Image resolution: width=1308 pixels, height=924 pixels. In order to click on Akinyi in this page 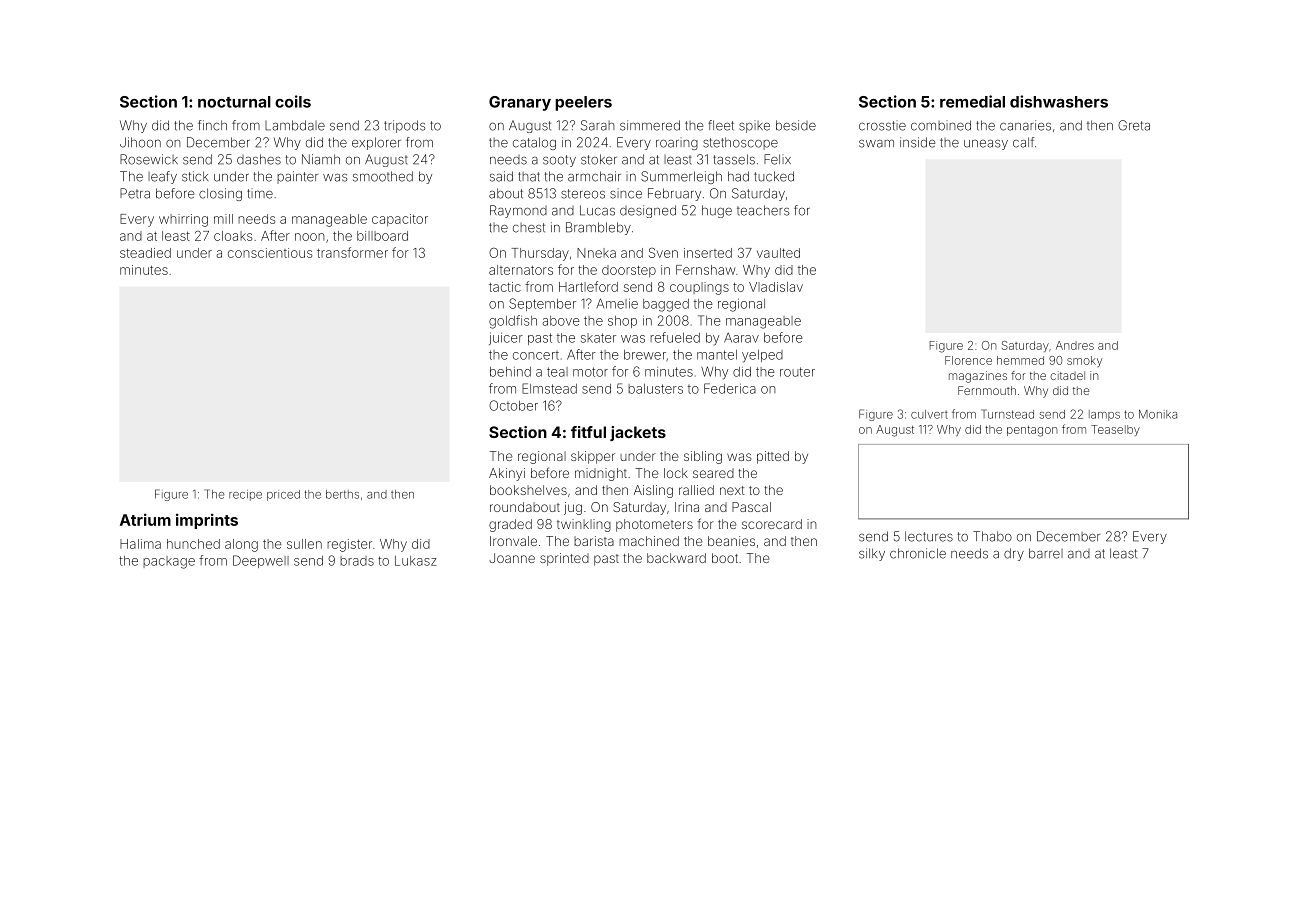, I will do `click(507, 474)`.
